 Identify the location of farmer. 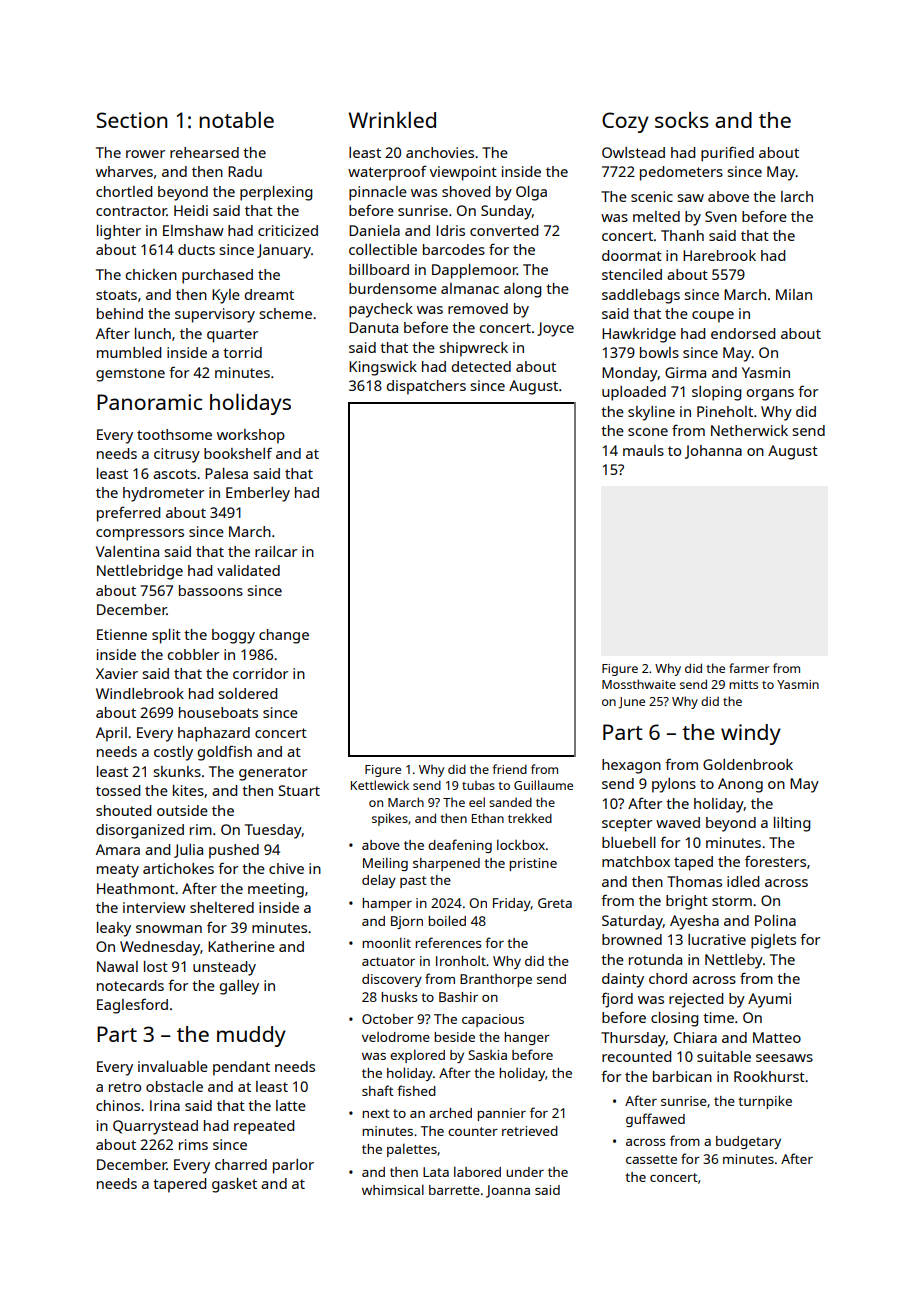
(749, 668).
